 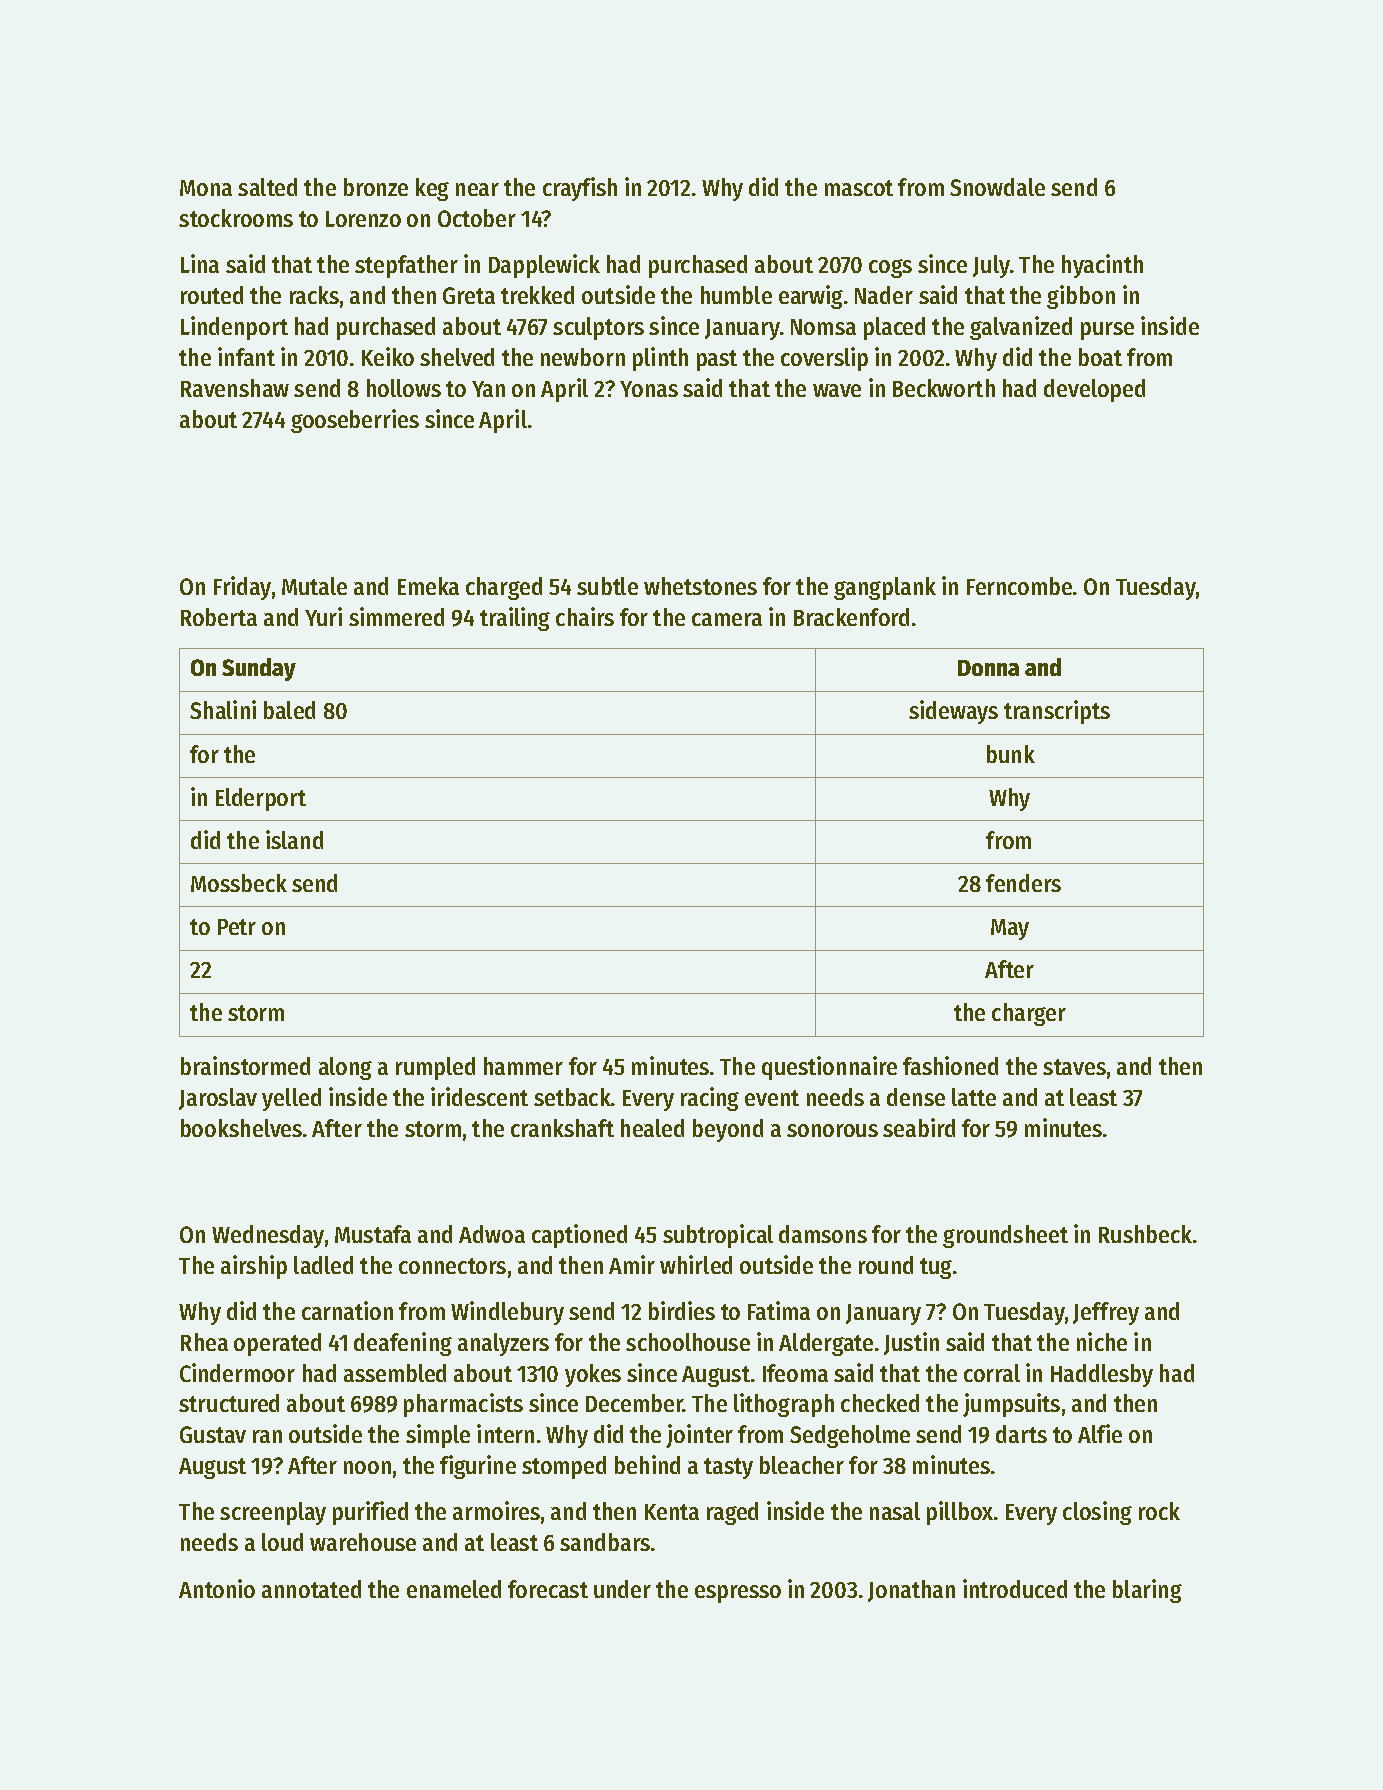 What do you see at coordinates (217, 1588) in the screenshot?
I see `Antonio` at bounding box center [217, 1588].
